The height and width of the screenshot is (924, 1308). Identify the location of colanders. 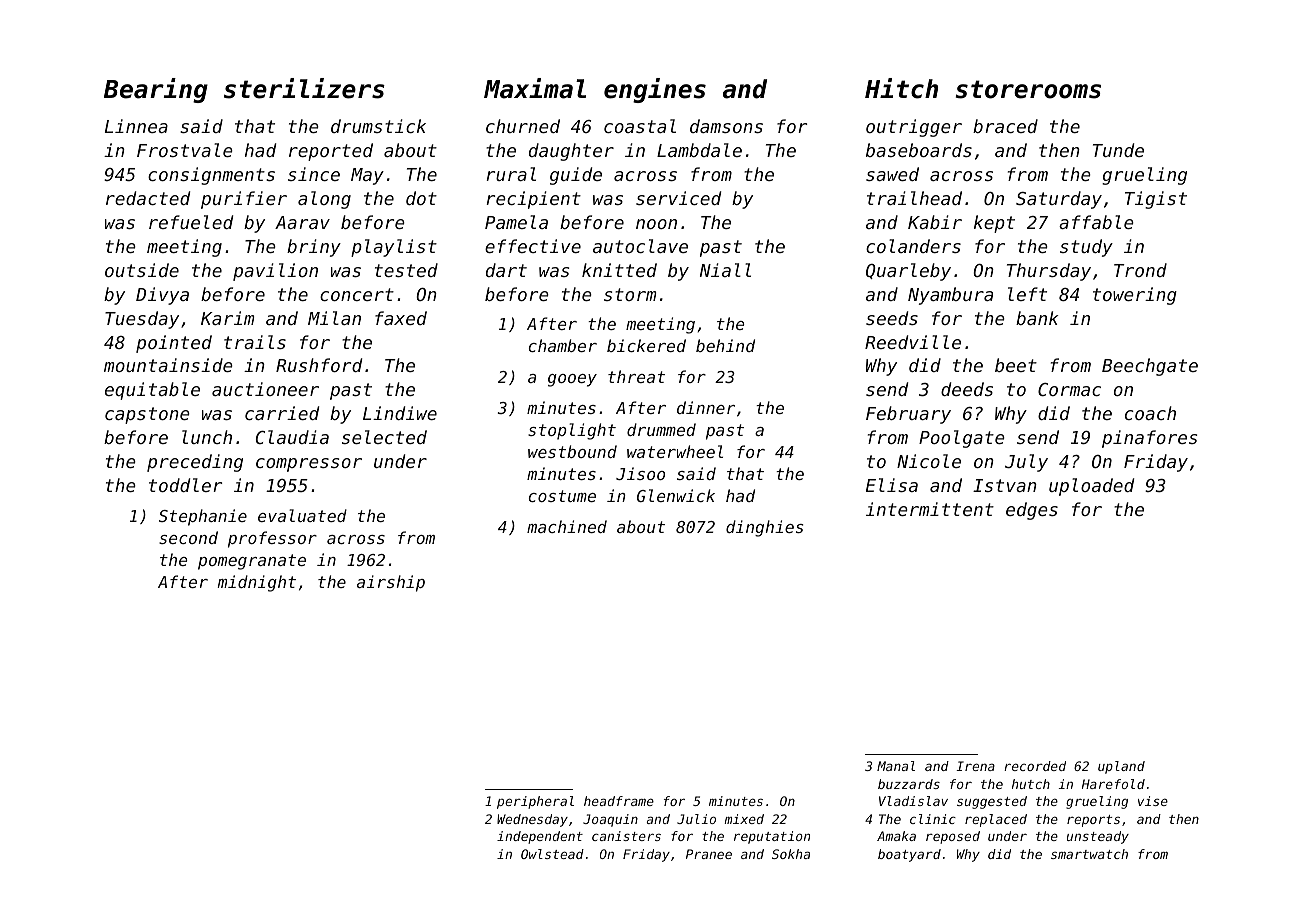
(913, 246).
